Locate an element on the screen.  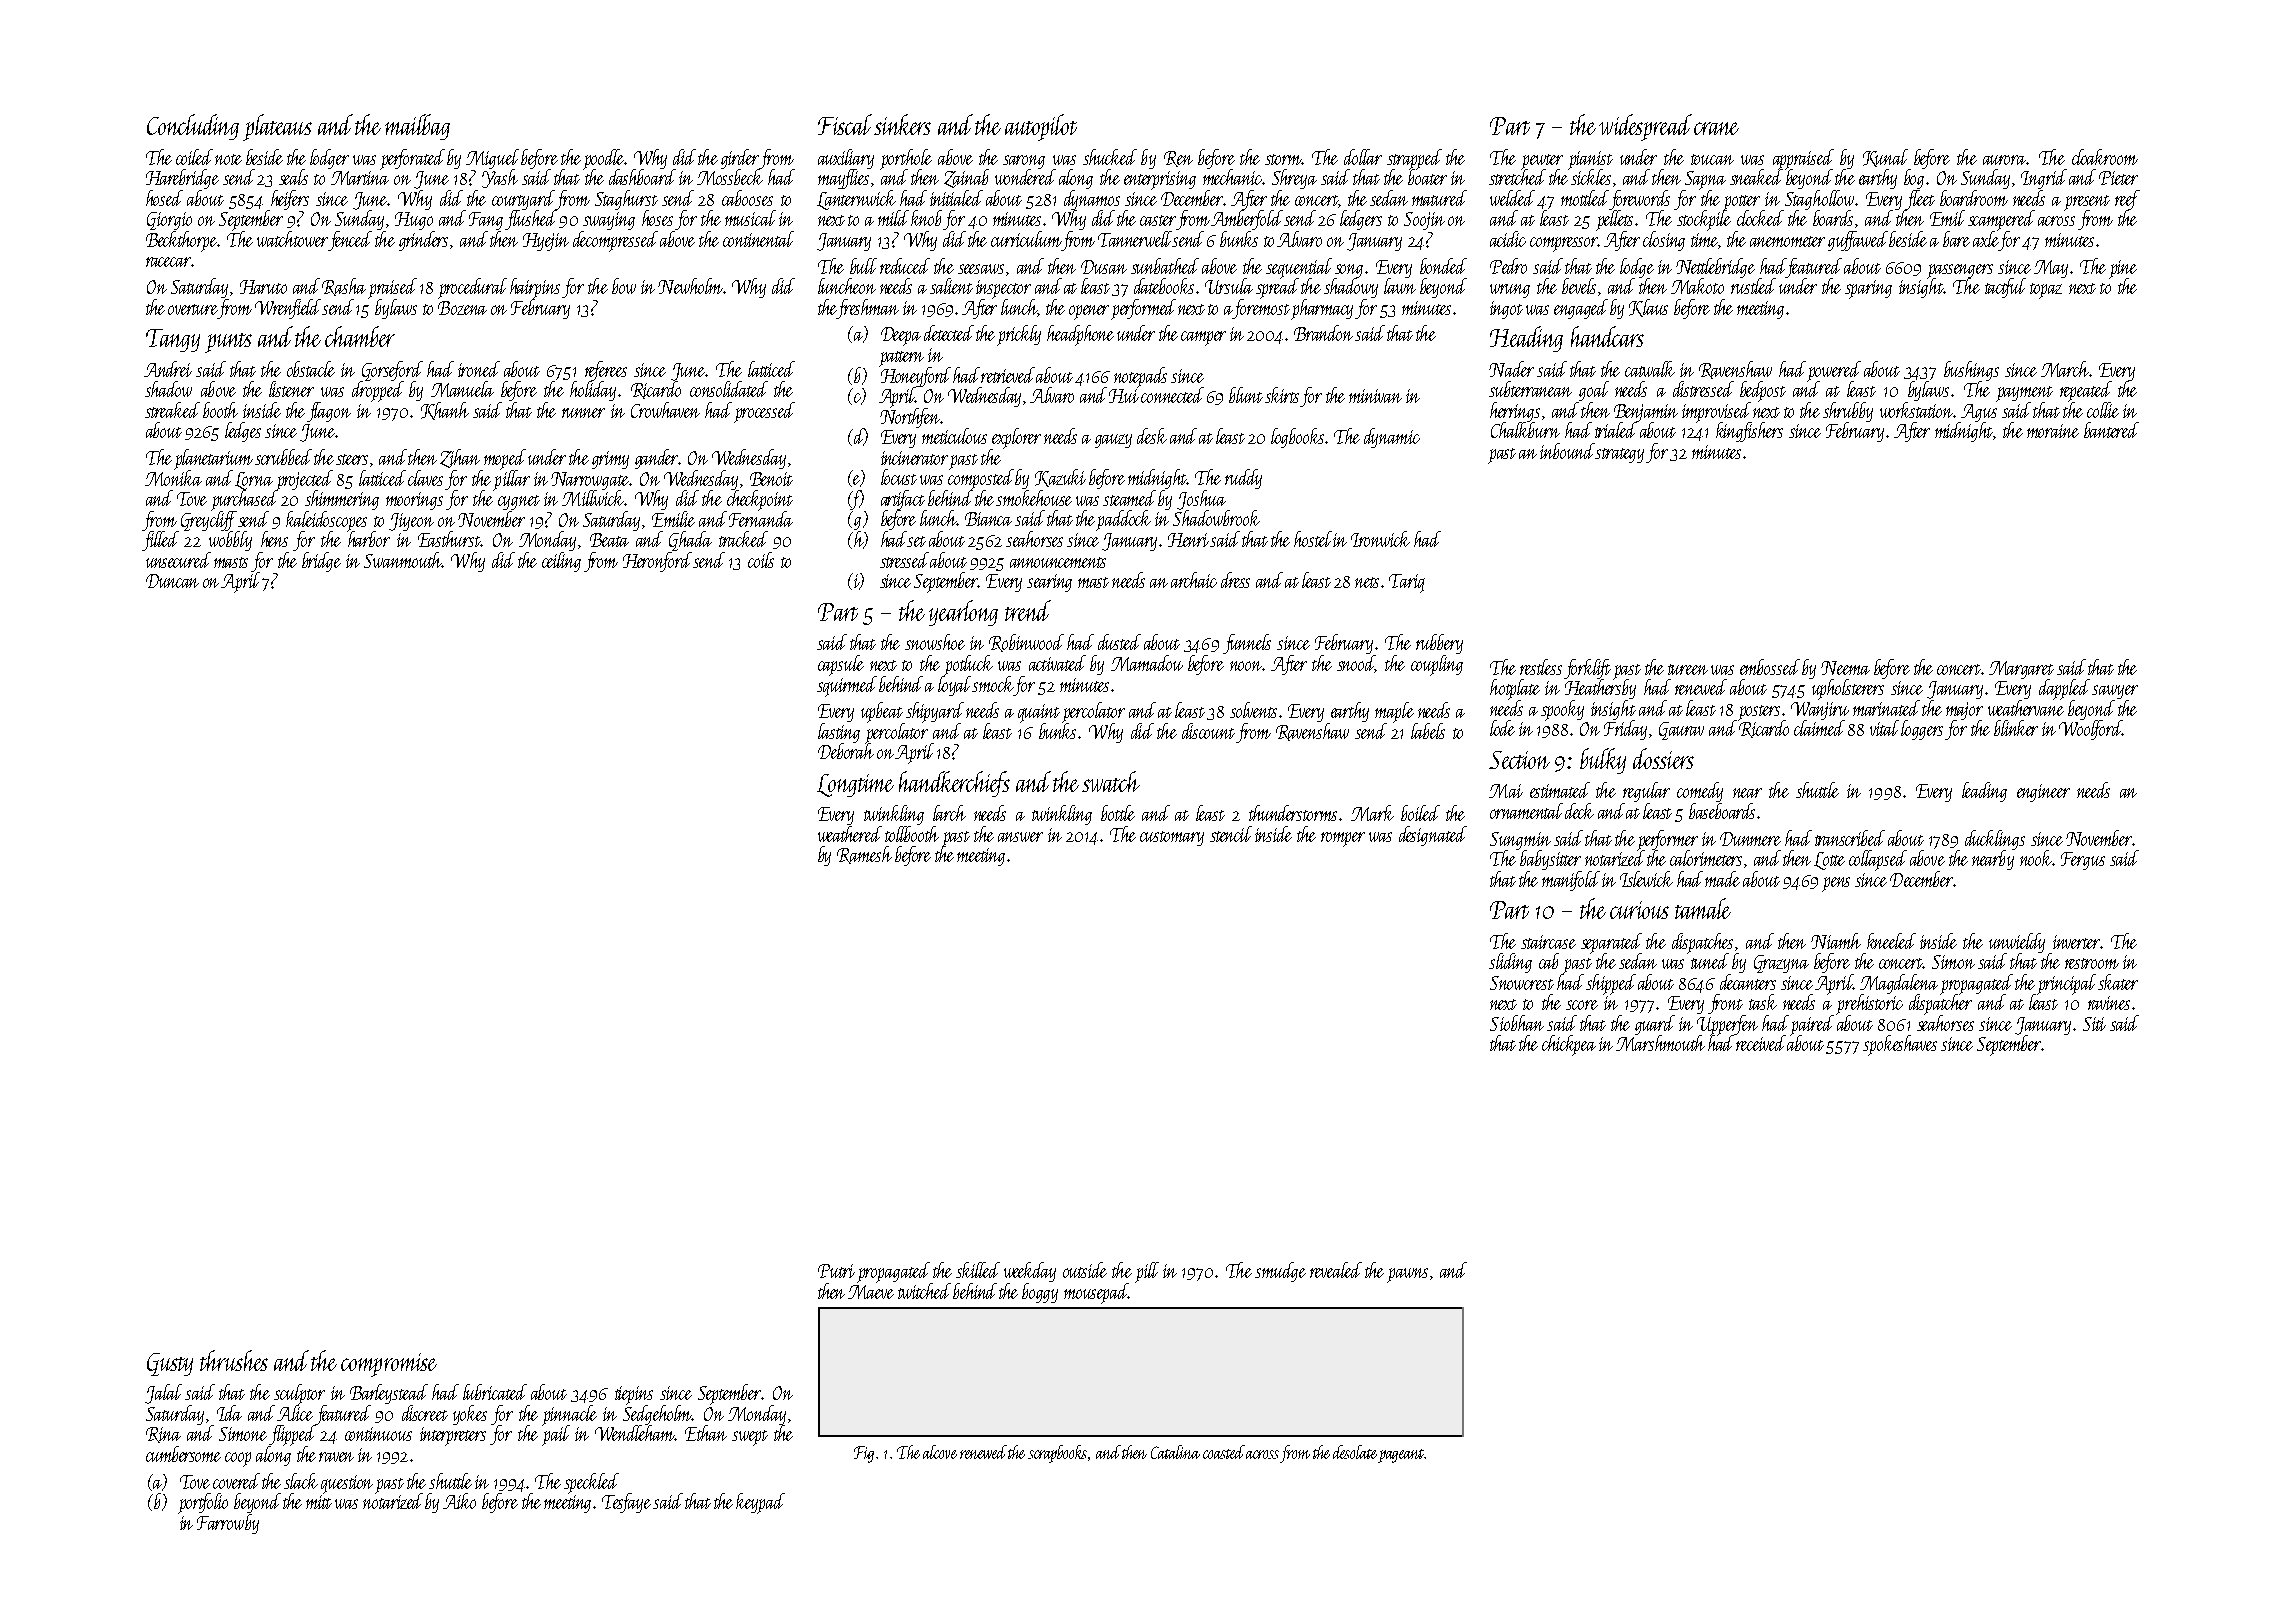
embossed is located at coordinates (1770, 667).
